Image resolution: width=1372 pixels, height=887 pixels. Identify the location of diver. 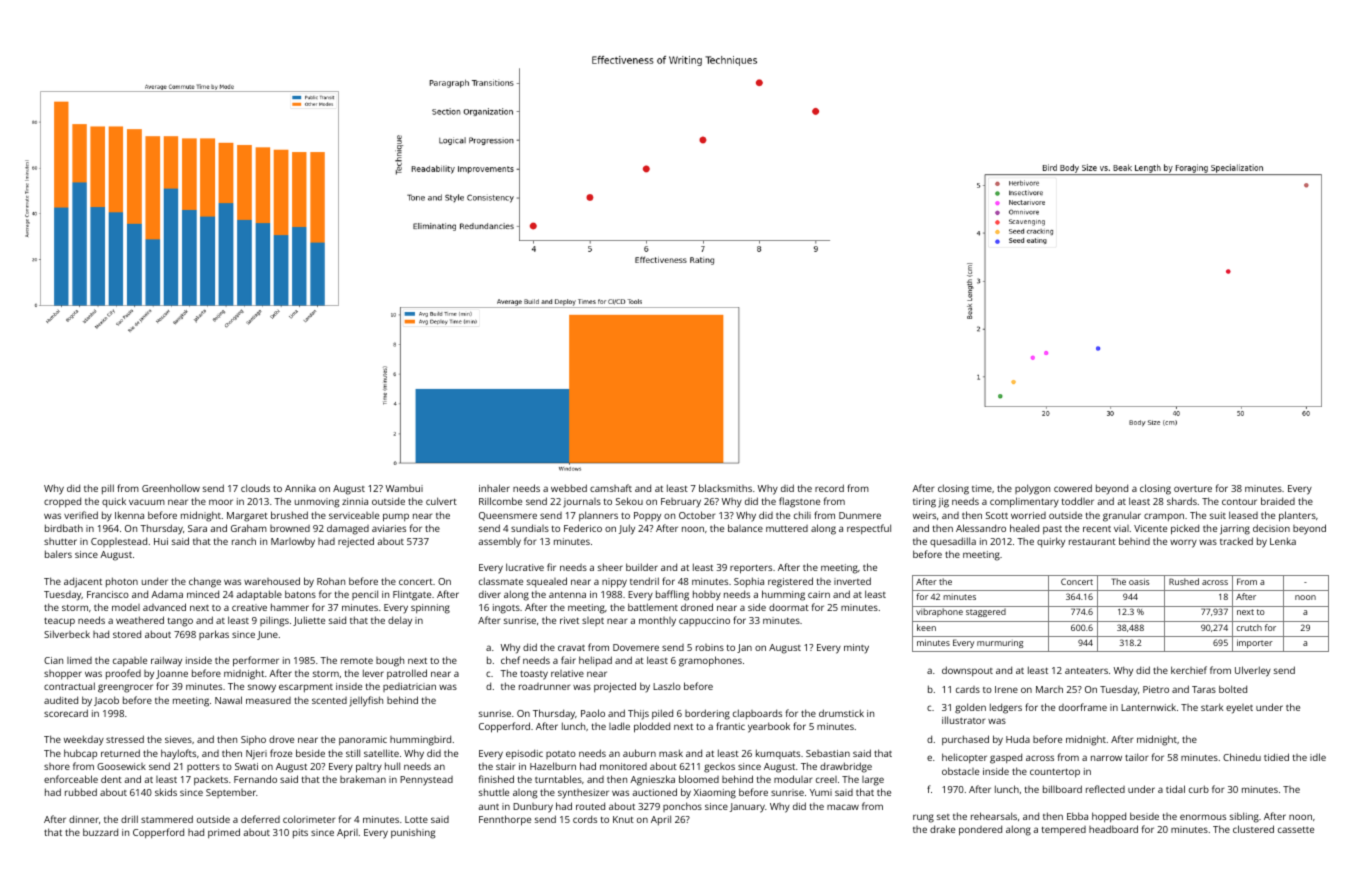
(490, 594).
